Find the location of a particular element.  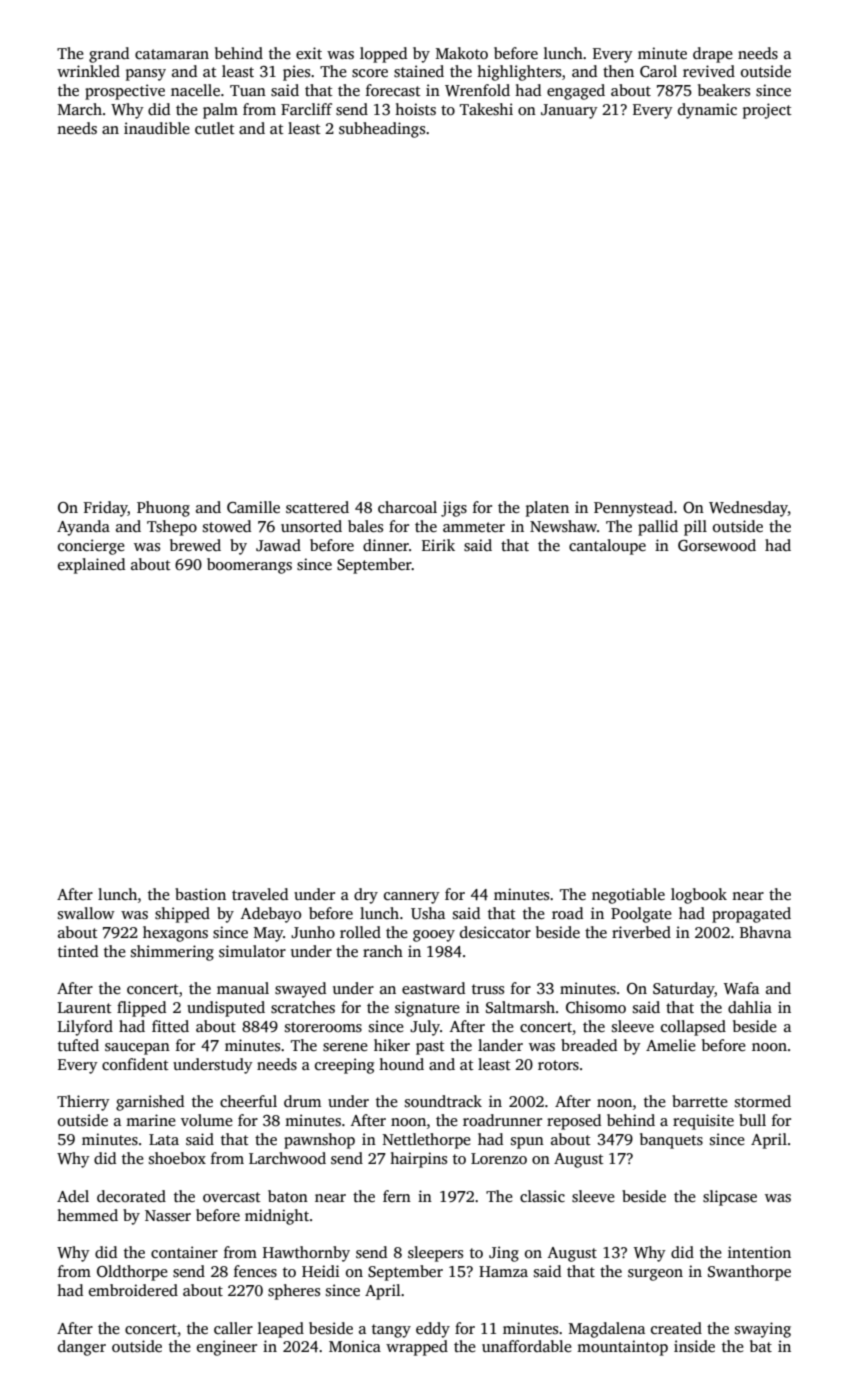

Wrenfold is located at coordinates (477, 90).
